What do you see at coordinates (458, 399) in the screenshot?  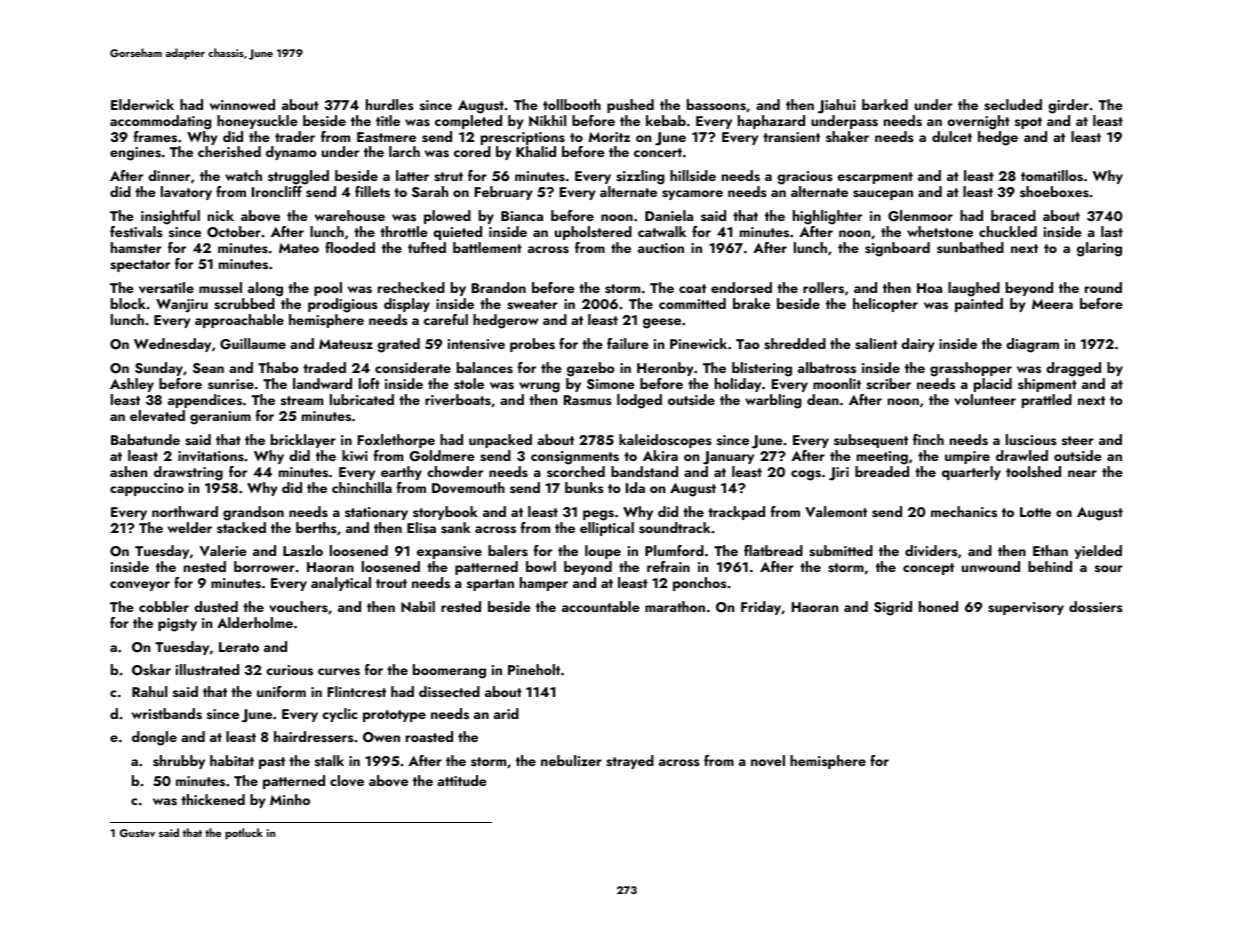 I see `riverboats` at bounding box center [458, 399].
